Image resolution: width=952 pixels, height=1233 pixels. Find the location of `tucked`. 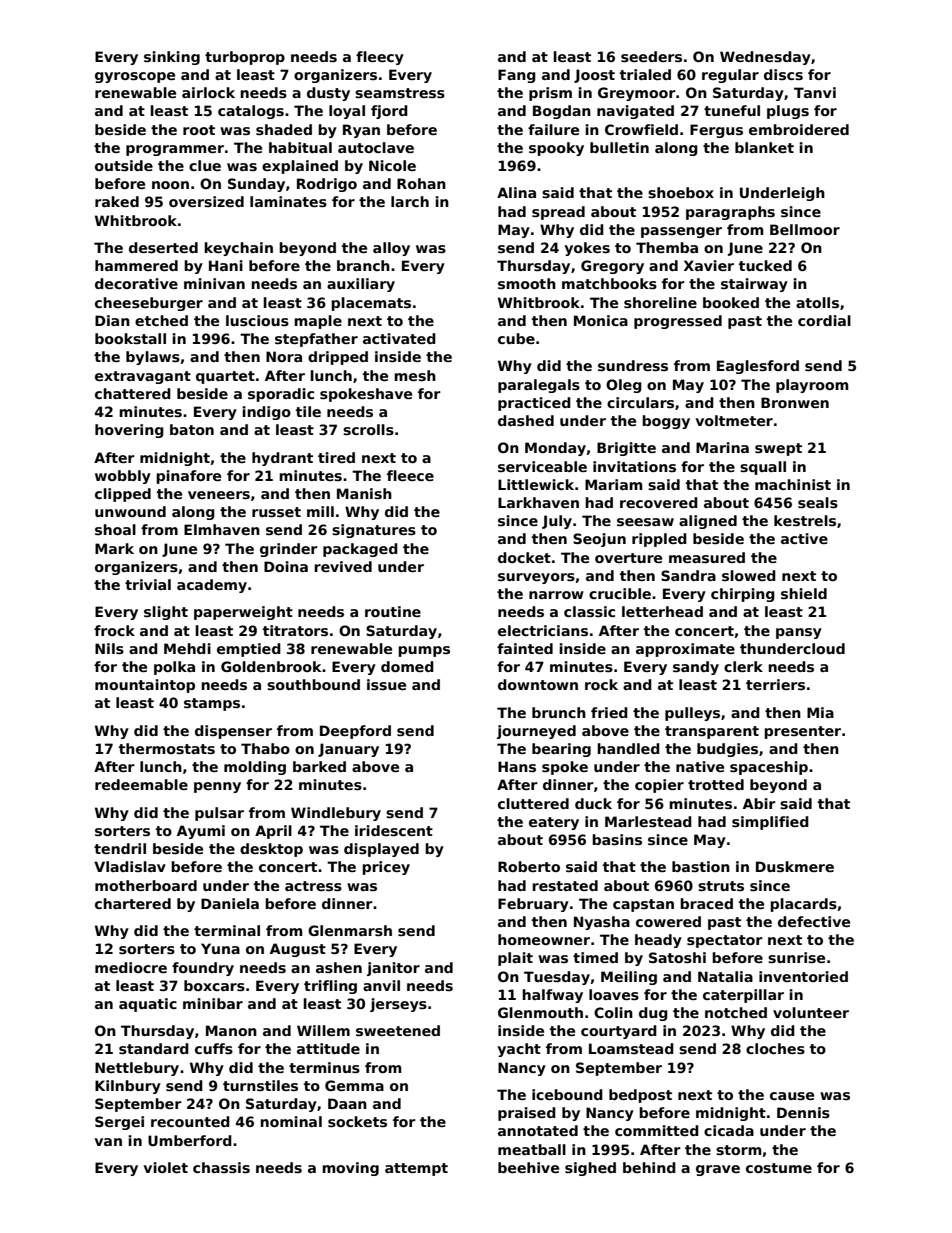

tucked is located at coordinates (765, 265).
